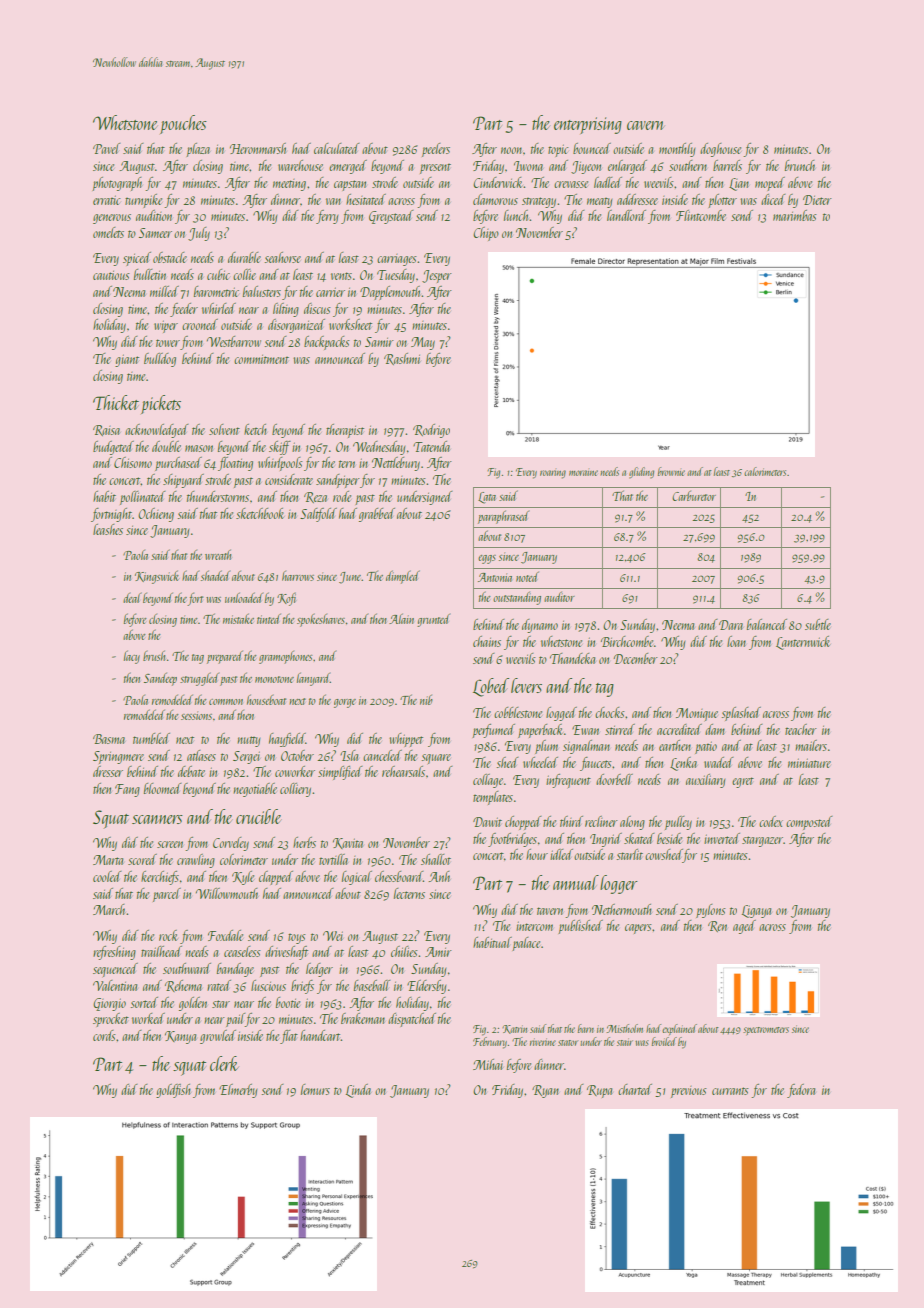 This screenshot has width=924, height=1308. I want to click on balusters, so click(262, 291).
